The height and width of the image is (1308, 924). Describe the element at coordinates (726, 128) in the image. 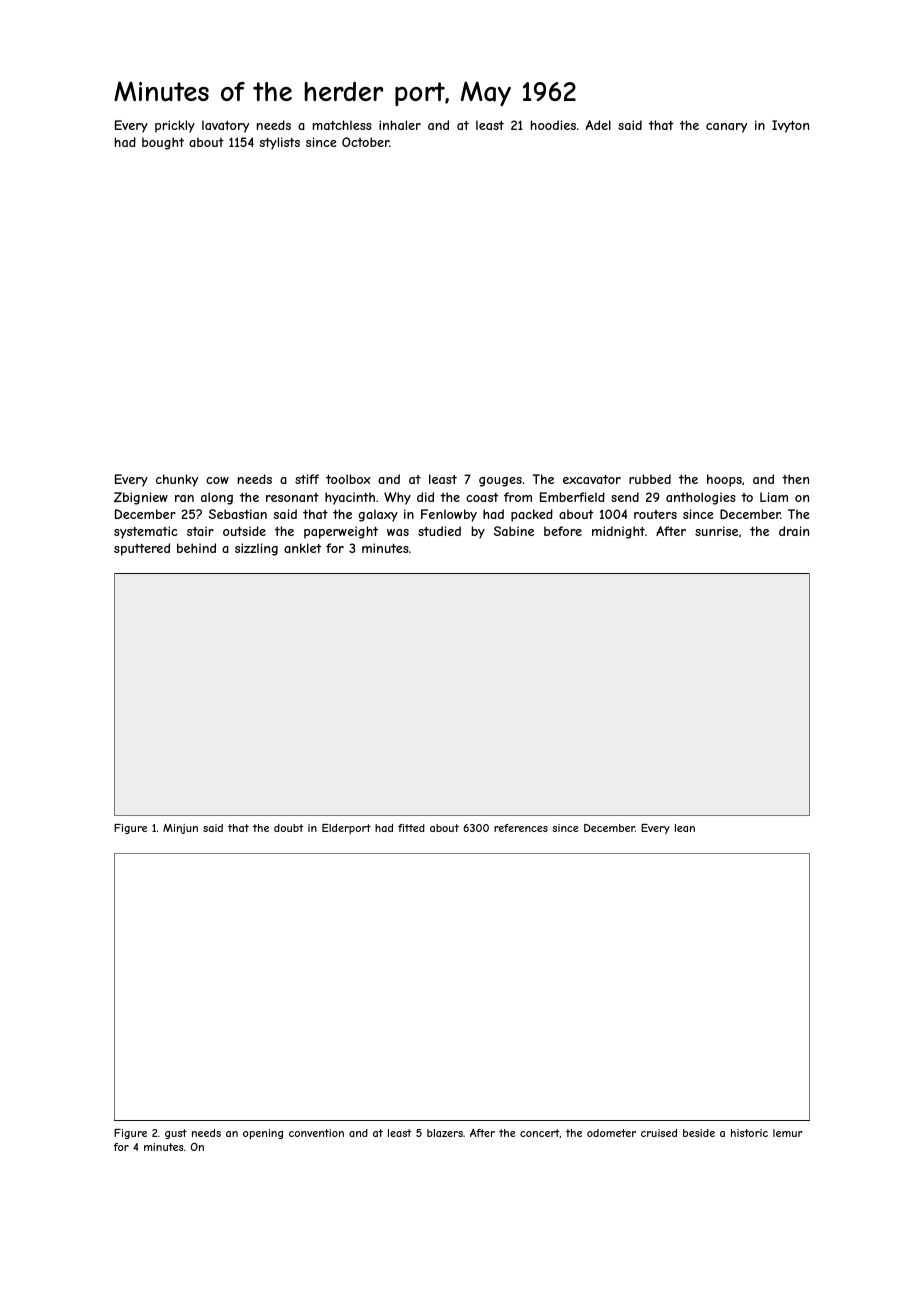

I see `canary` at that location.
